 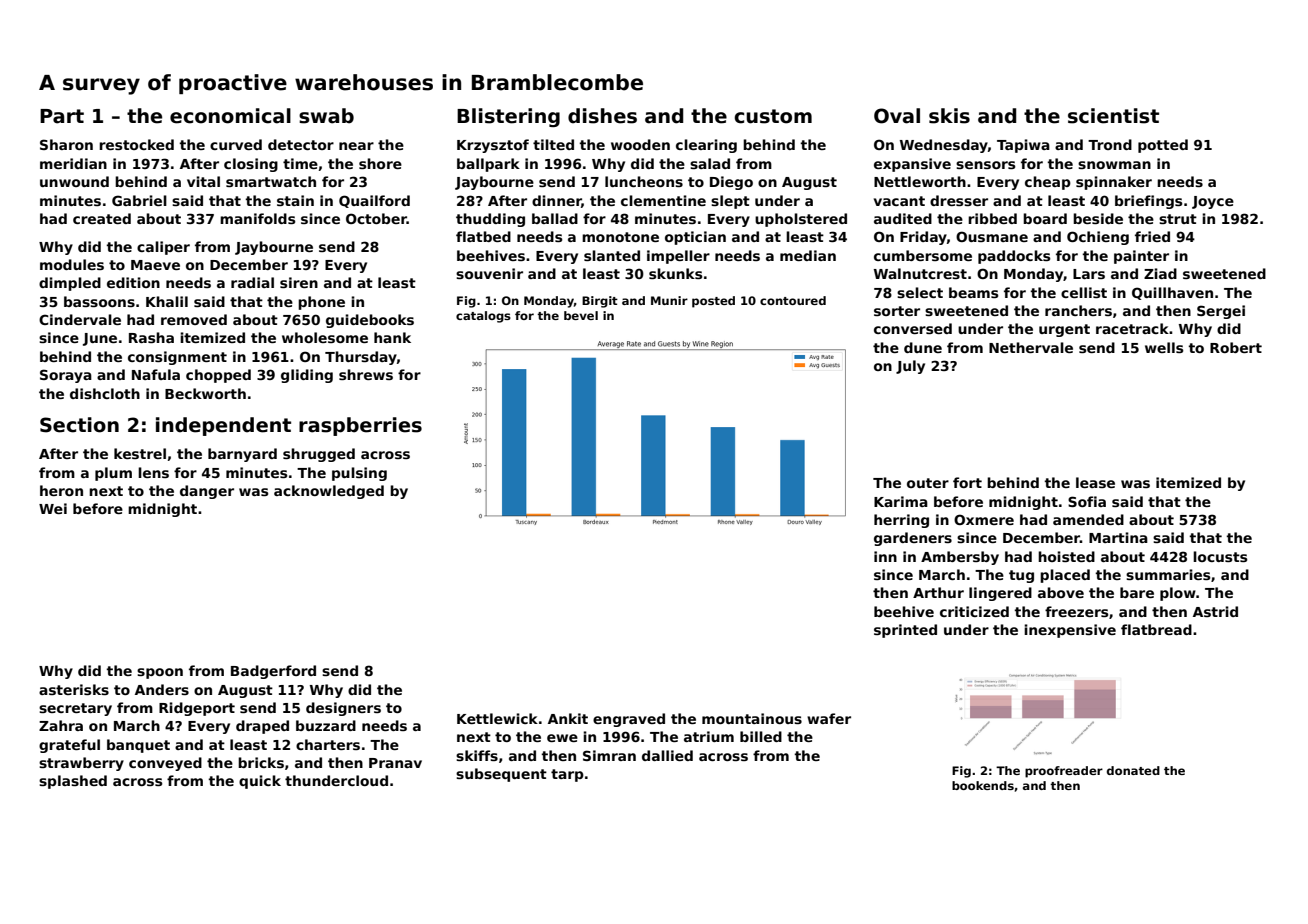 I want to click on dishes, so click(x=602, y=116).
